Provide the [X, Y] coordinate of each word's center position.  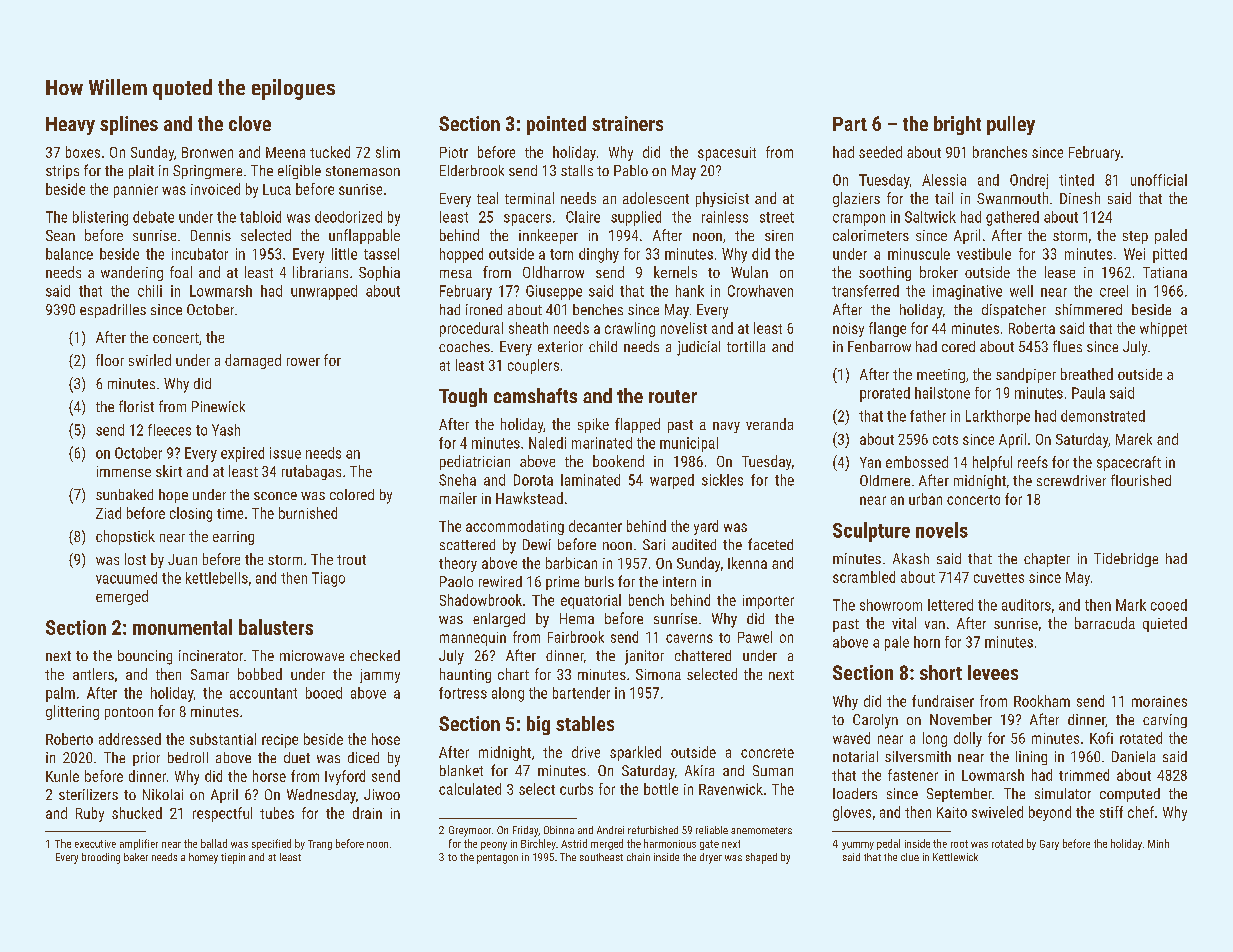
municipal [689, 444]
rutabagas [311, 472]
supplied [636, 218]
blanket [461, 770]
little [344, 254]
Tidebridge [1126, 560]
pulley [1011, 125]
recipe [280, 741]
